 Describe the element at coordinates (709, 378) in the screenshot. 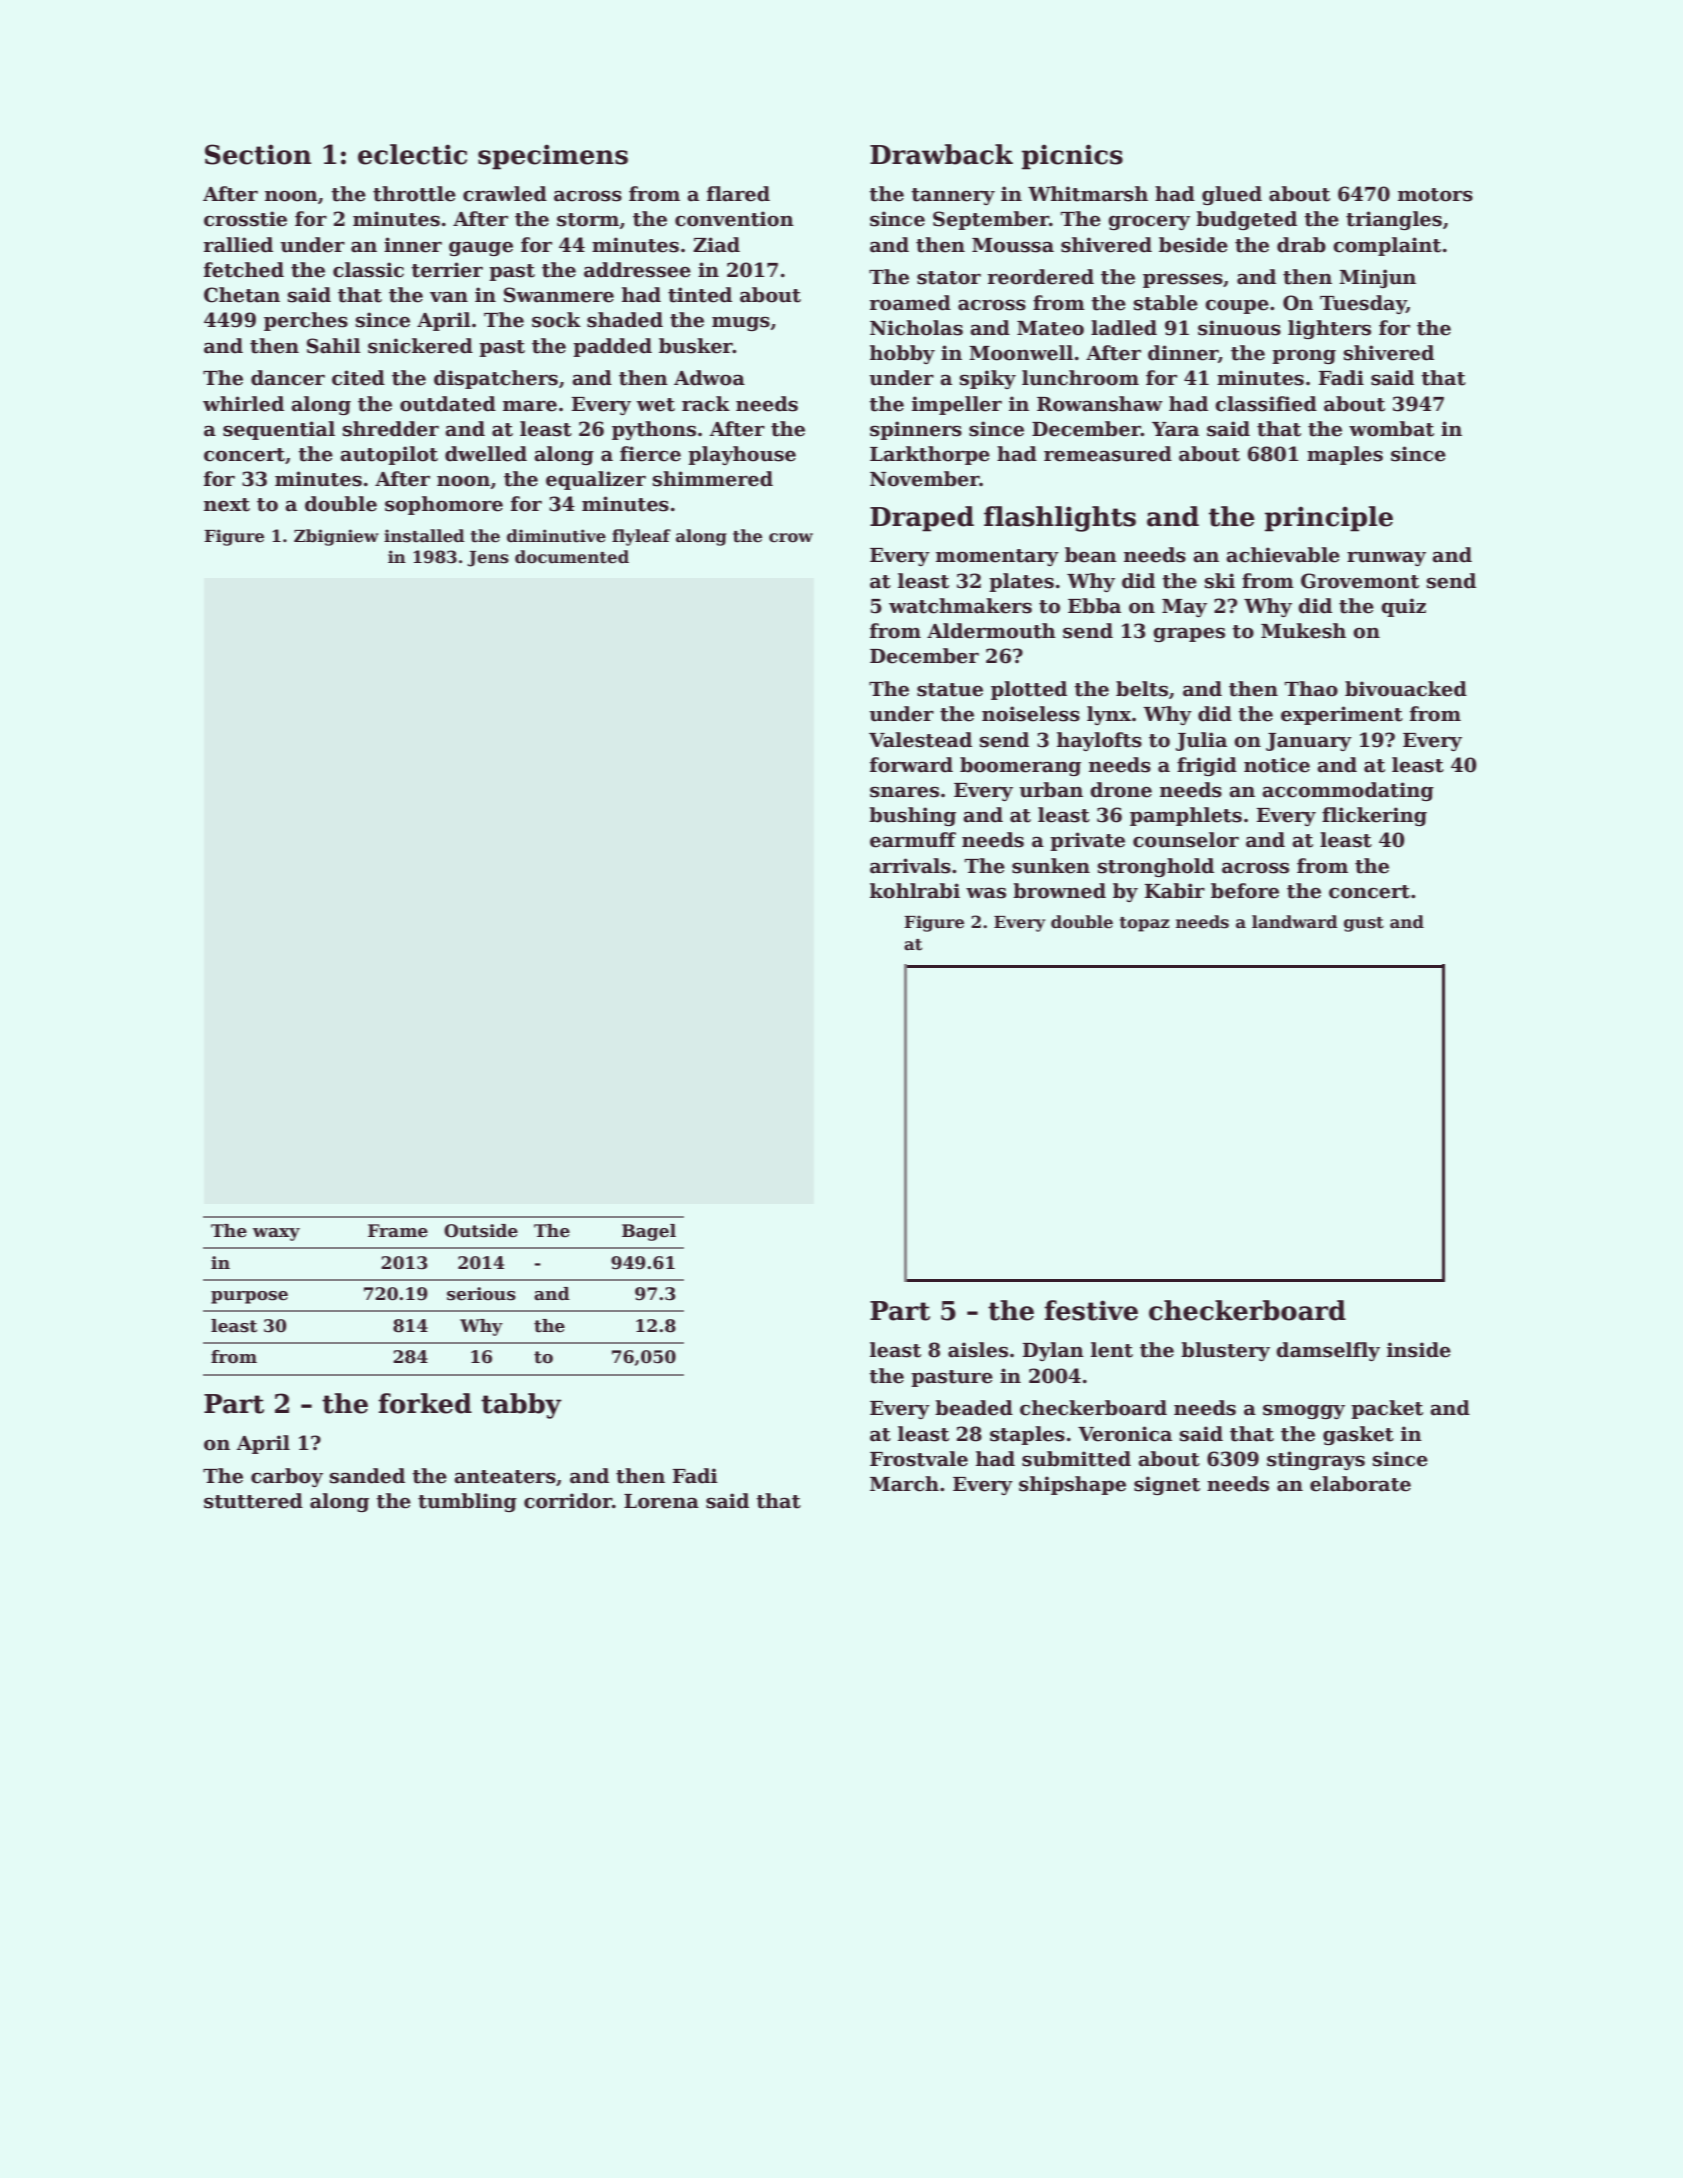

I see `Adwoa` at that location.
